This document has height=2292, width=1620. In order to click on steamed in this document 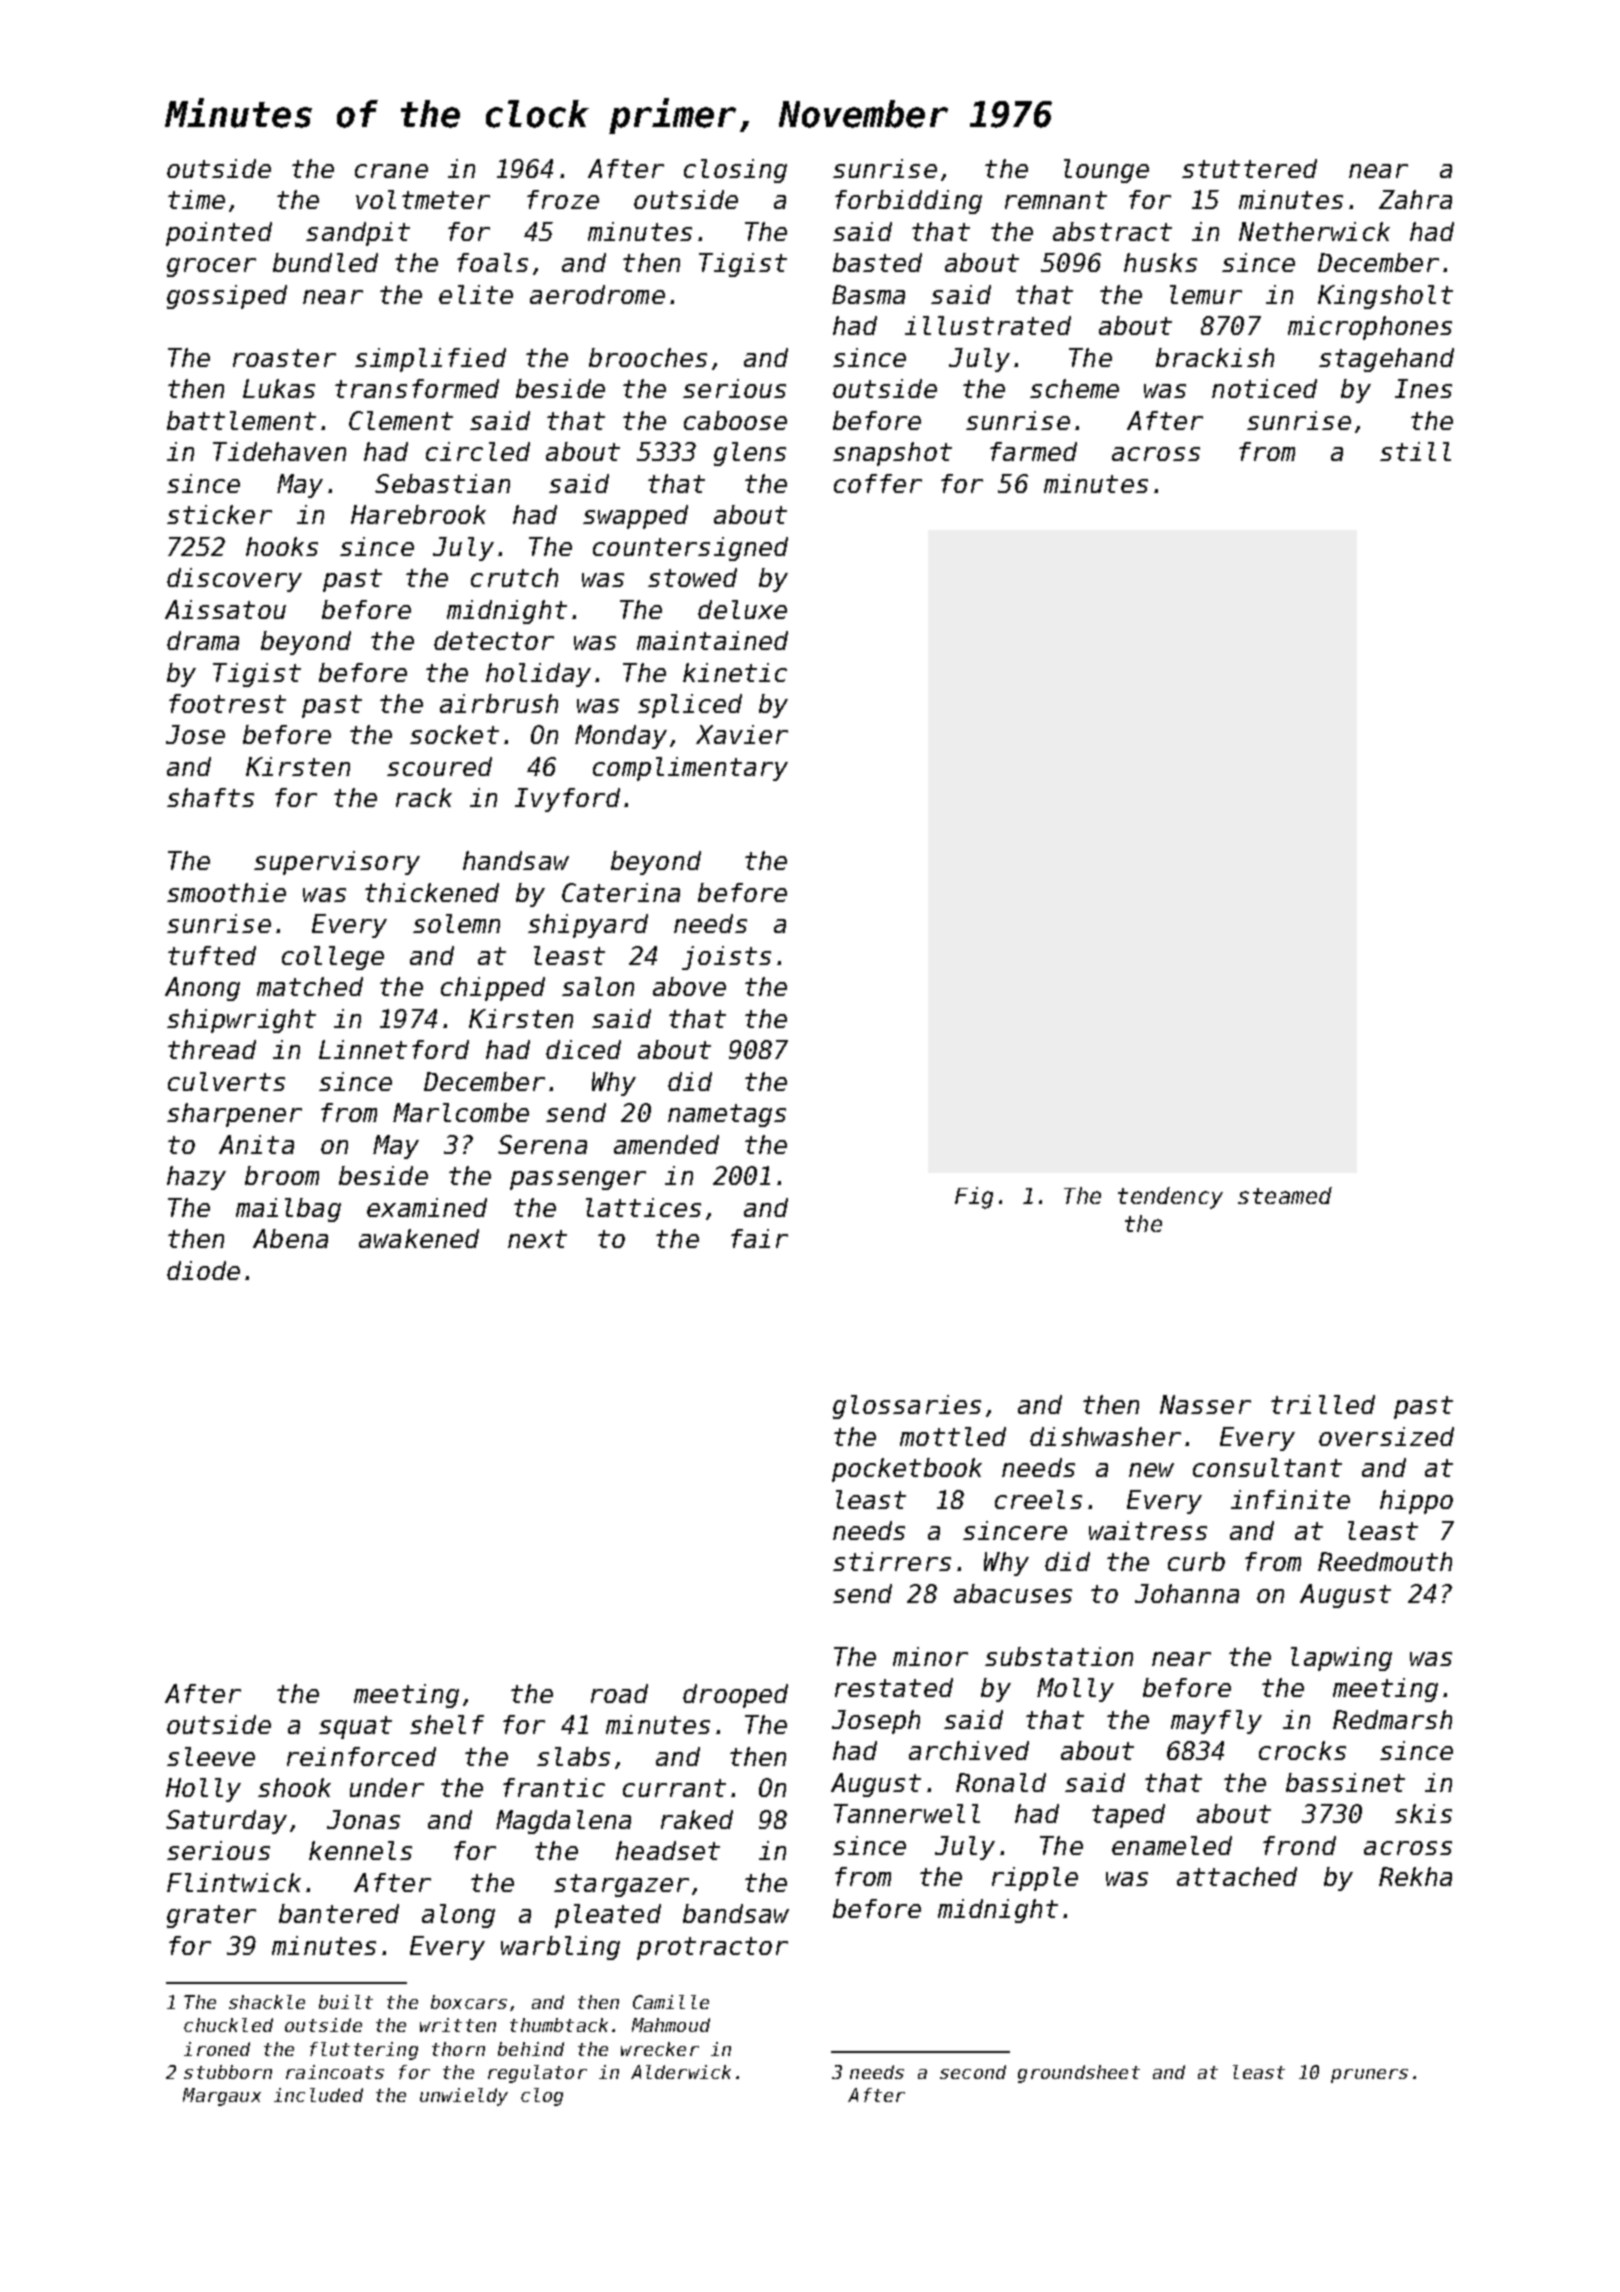, I will do `click(1285, 1195)`.
